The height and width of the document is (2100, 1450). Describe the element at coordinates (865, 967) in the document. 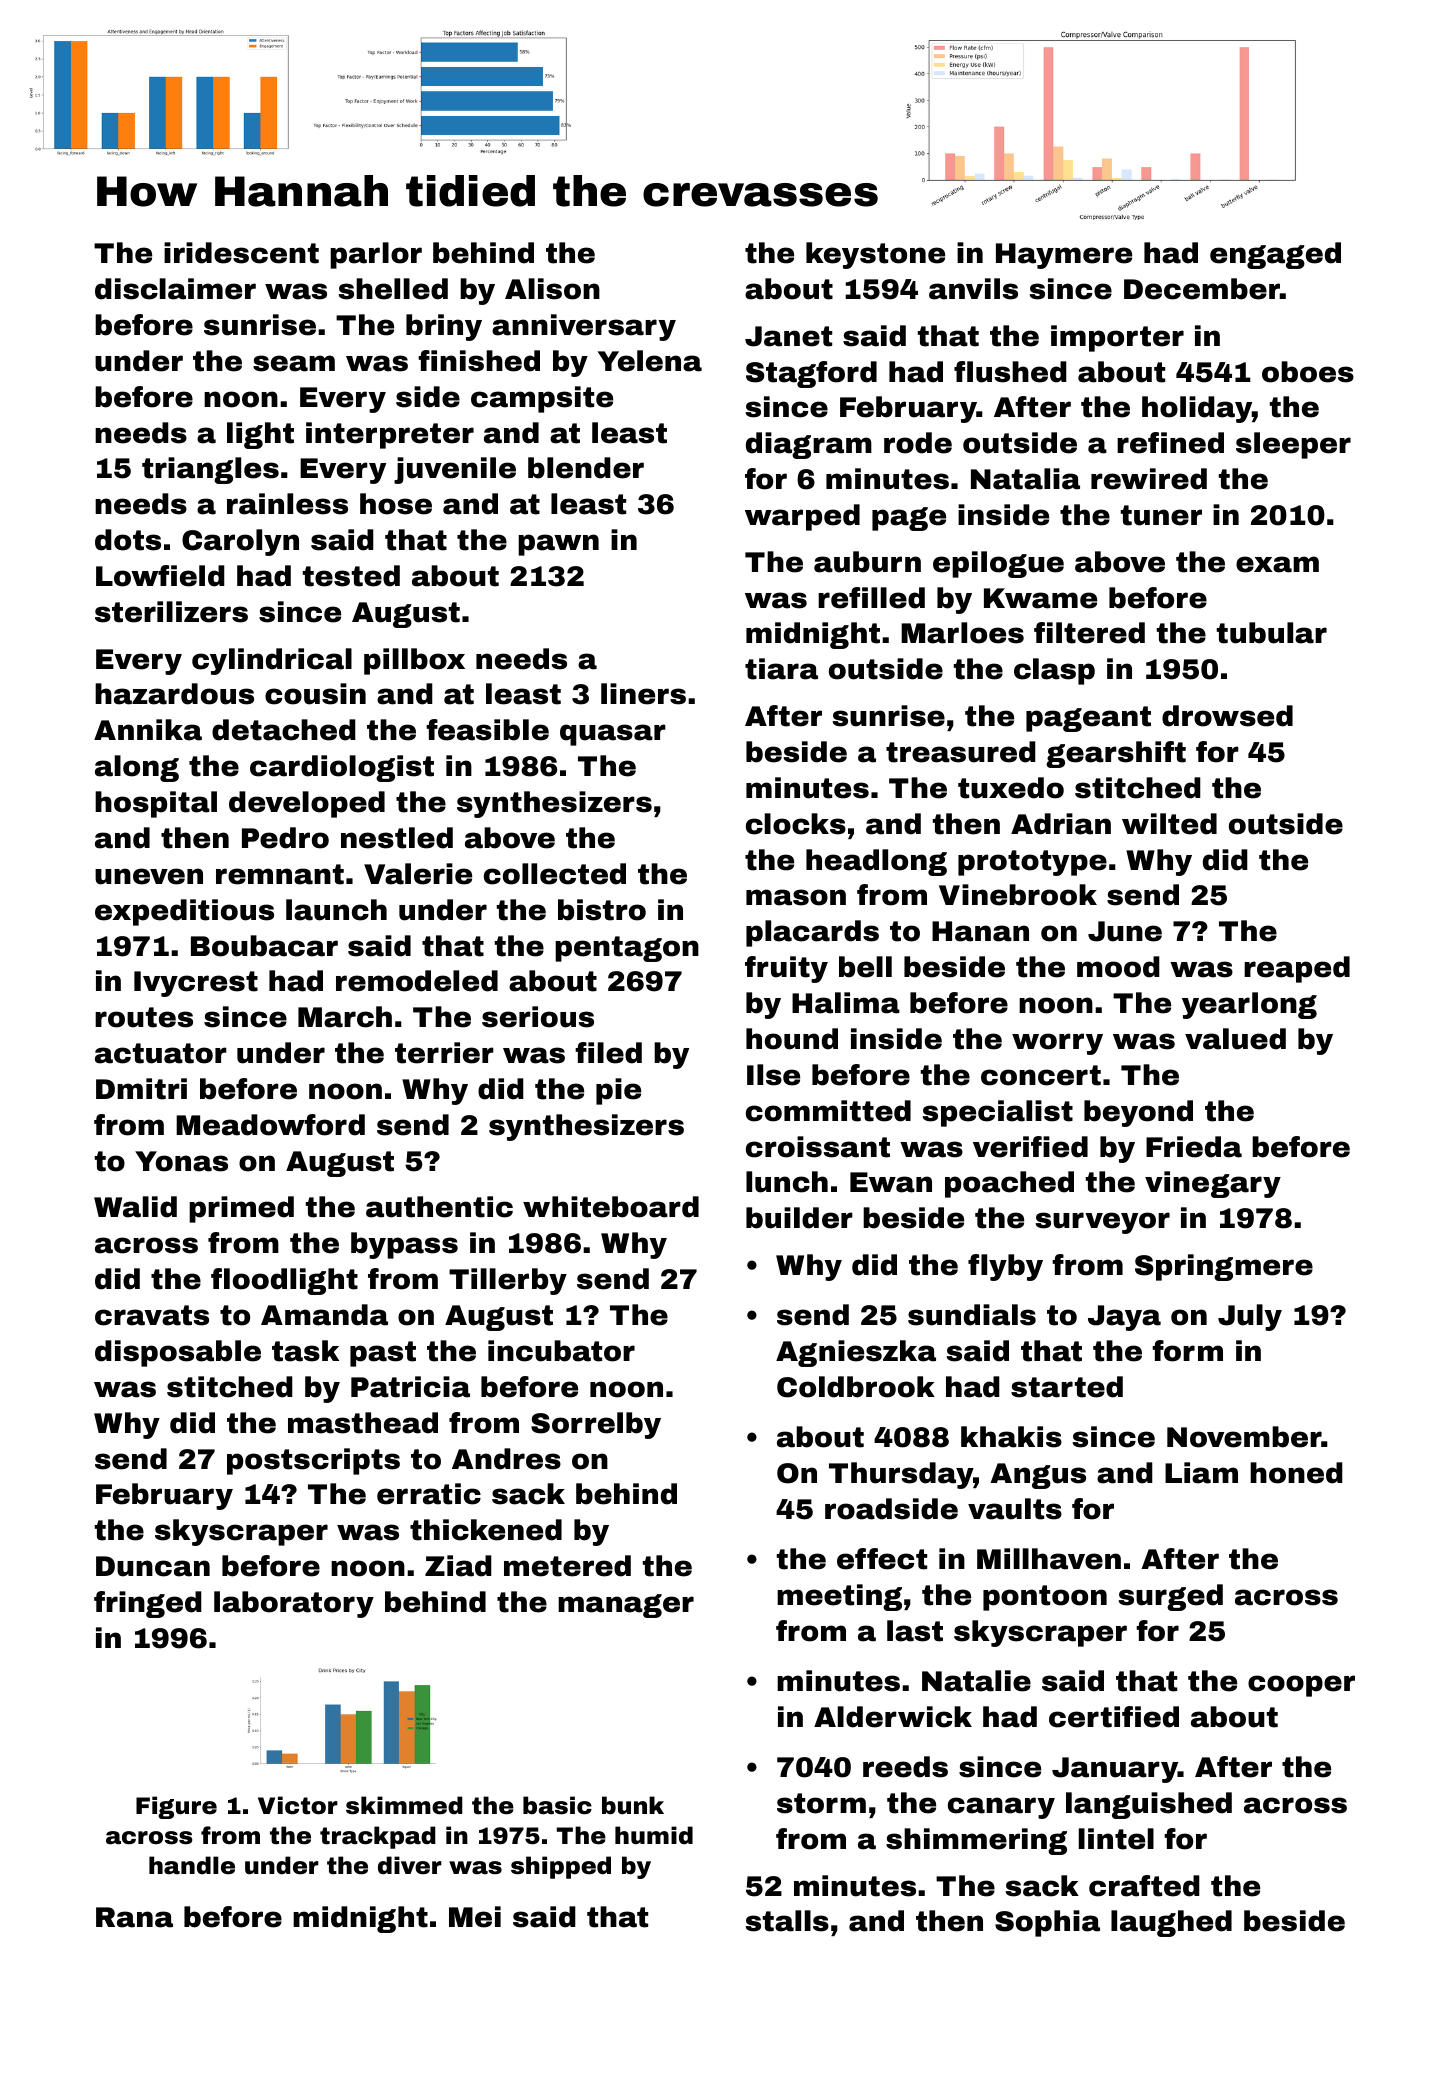

I see `bell` at that location.
